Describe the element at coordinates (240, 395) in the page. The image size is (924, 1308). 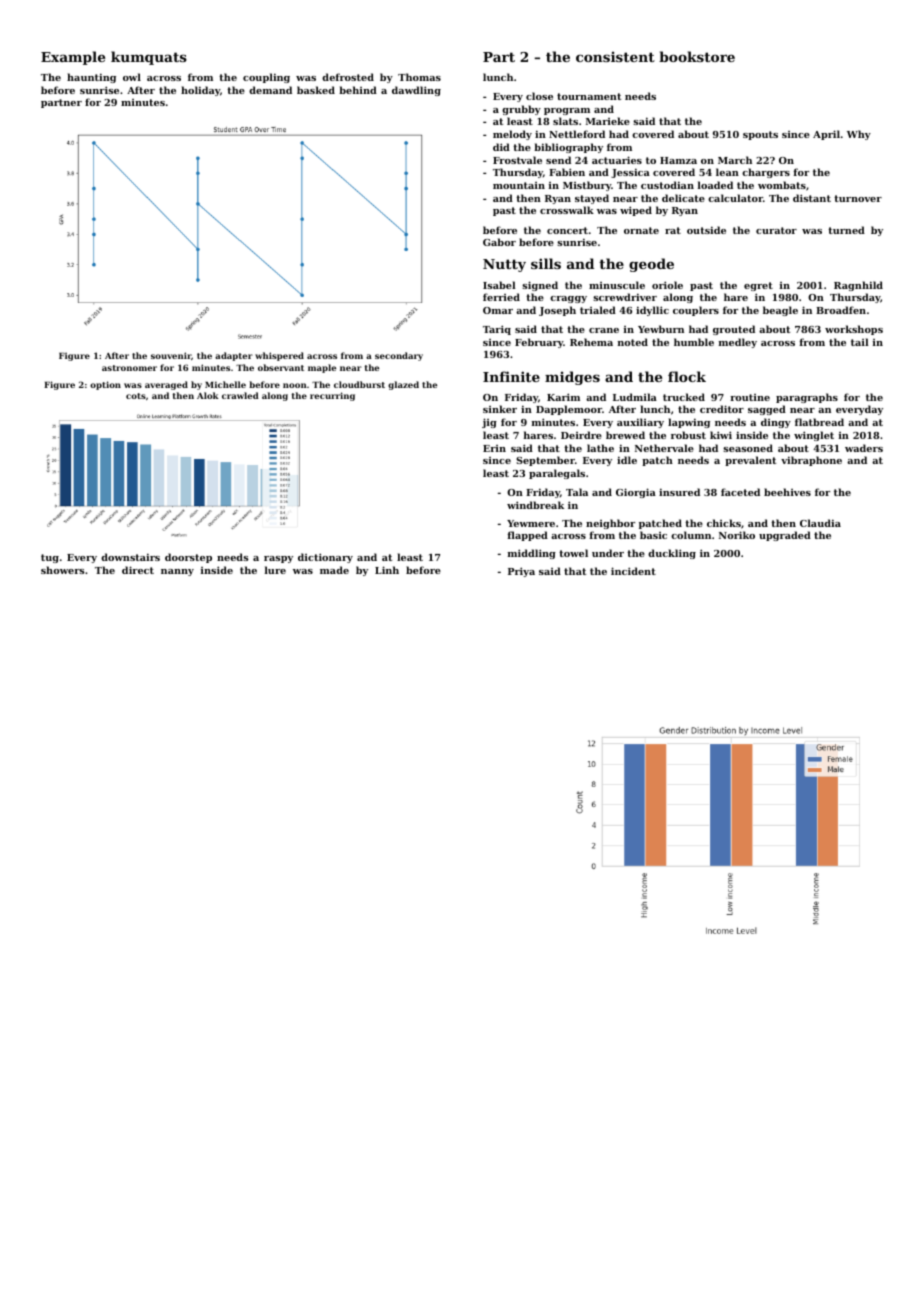
I see `crawled` at that location.
